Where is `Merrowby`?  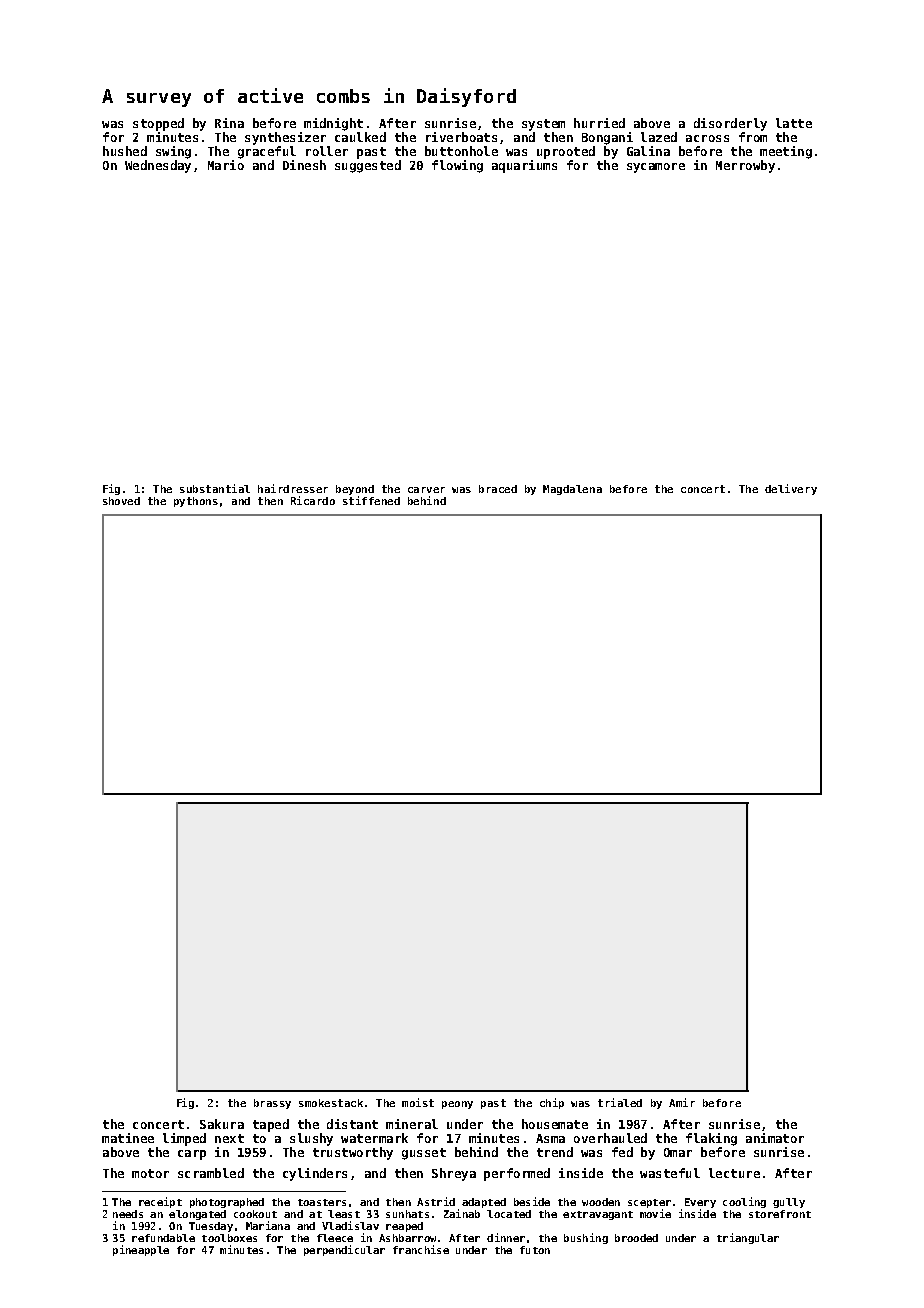 Merrowby is located at coordinates (745, 166).
